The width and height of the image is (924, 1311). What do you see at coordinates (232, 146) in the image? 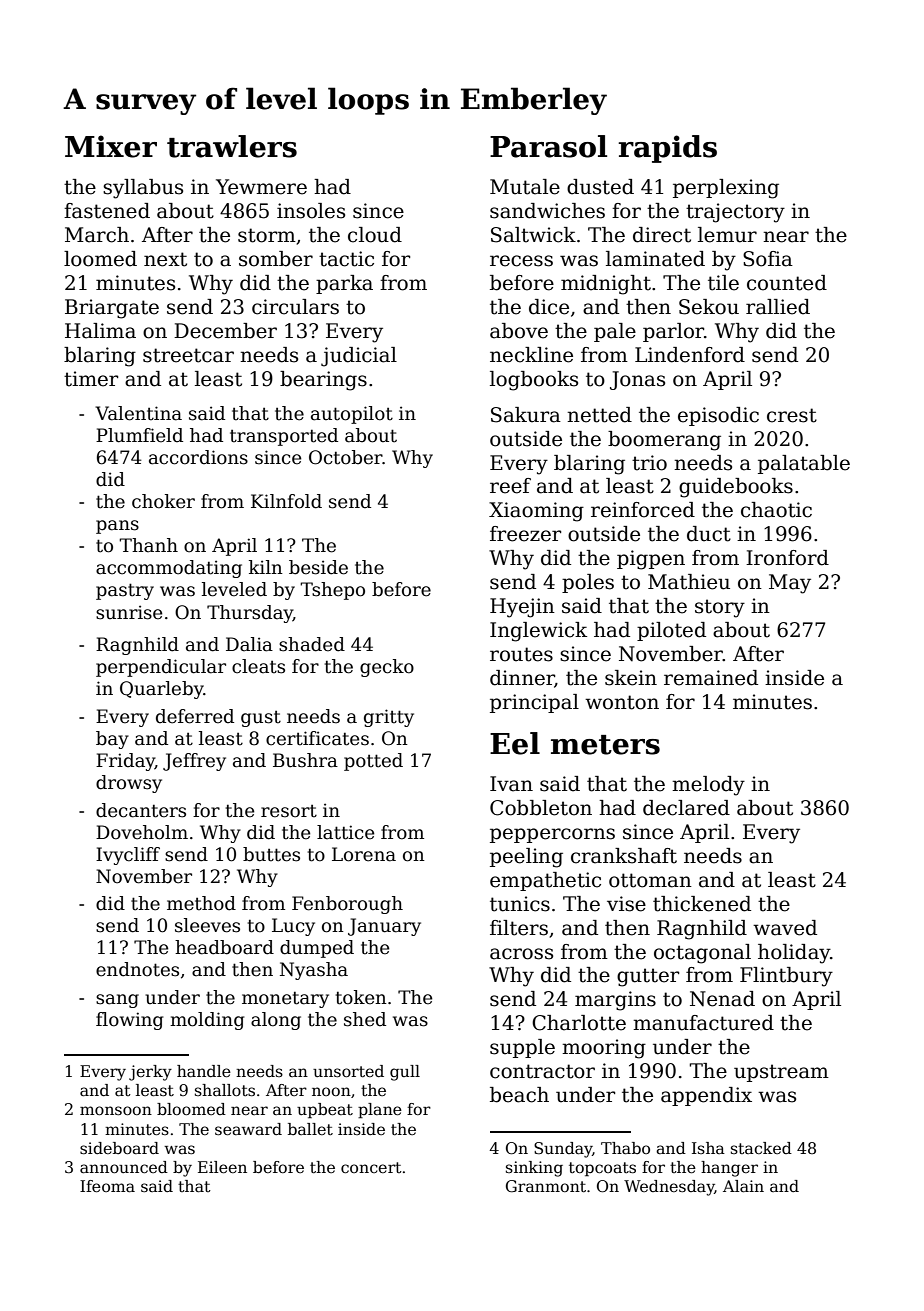
I see `trawlers` at bounding box center [232, 146].
